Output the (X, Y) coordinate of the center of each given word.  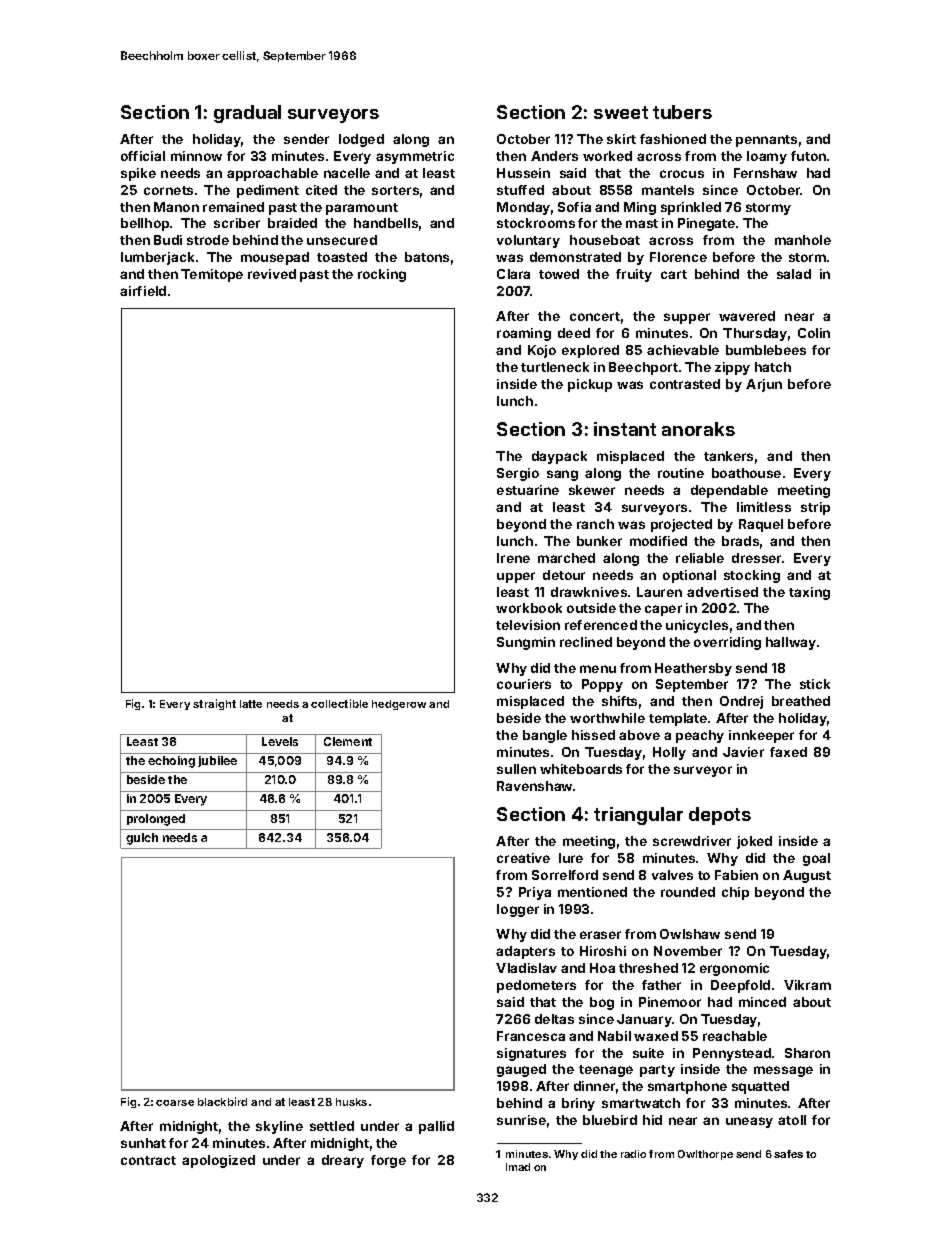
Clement (348, 741)
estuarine (528, 490)
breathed (801, 701)
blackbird (222, 1101)
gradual (247, 114)
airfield (143, 291)
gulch (142, 839)
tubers (682, 112)
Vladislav (526, 968)
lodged (361, 140)
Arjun (764, 385)
